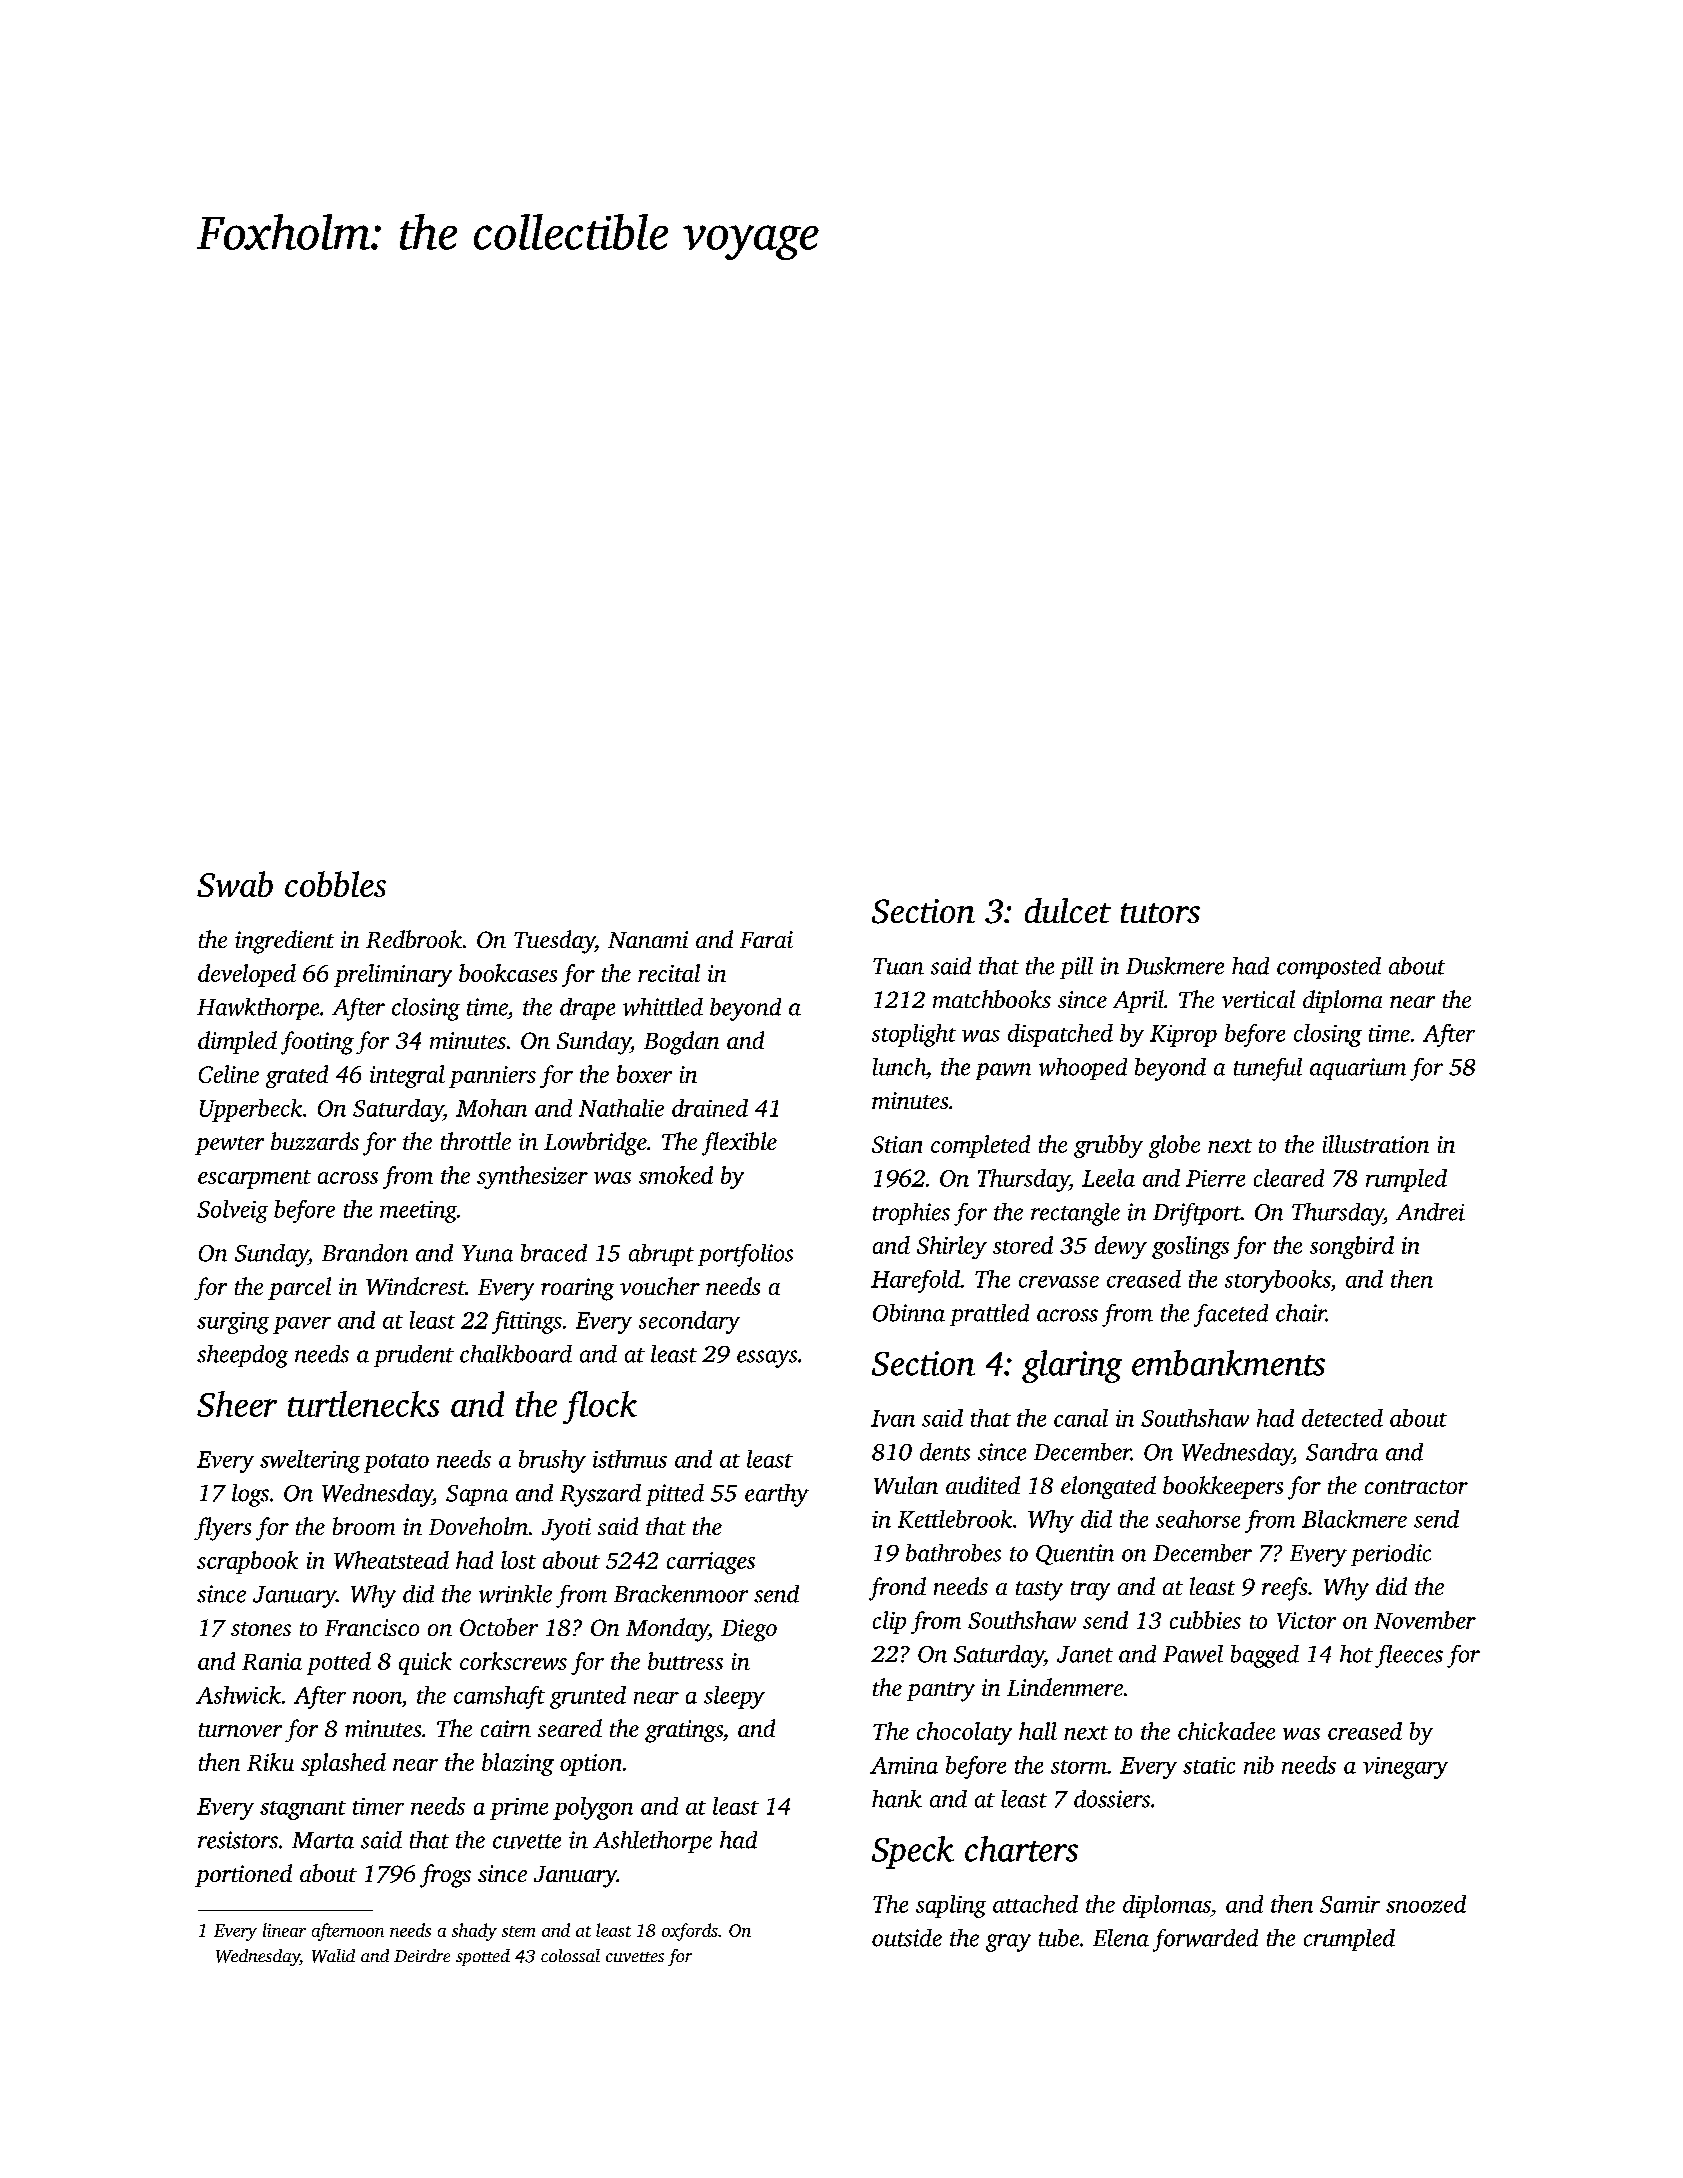 The image size is (1683, 2178). Describe the element at coordinates (648, 939) in the page. I see `Nanami` at that location.
